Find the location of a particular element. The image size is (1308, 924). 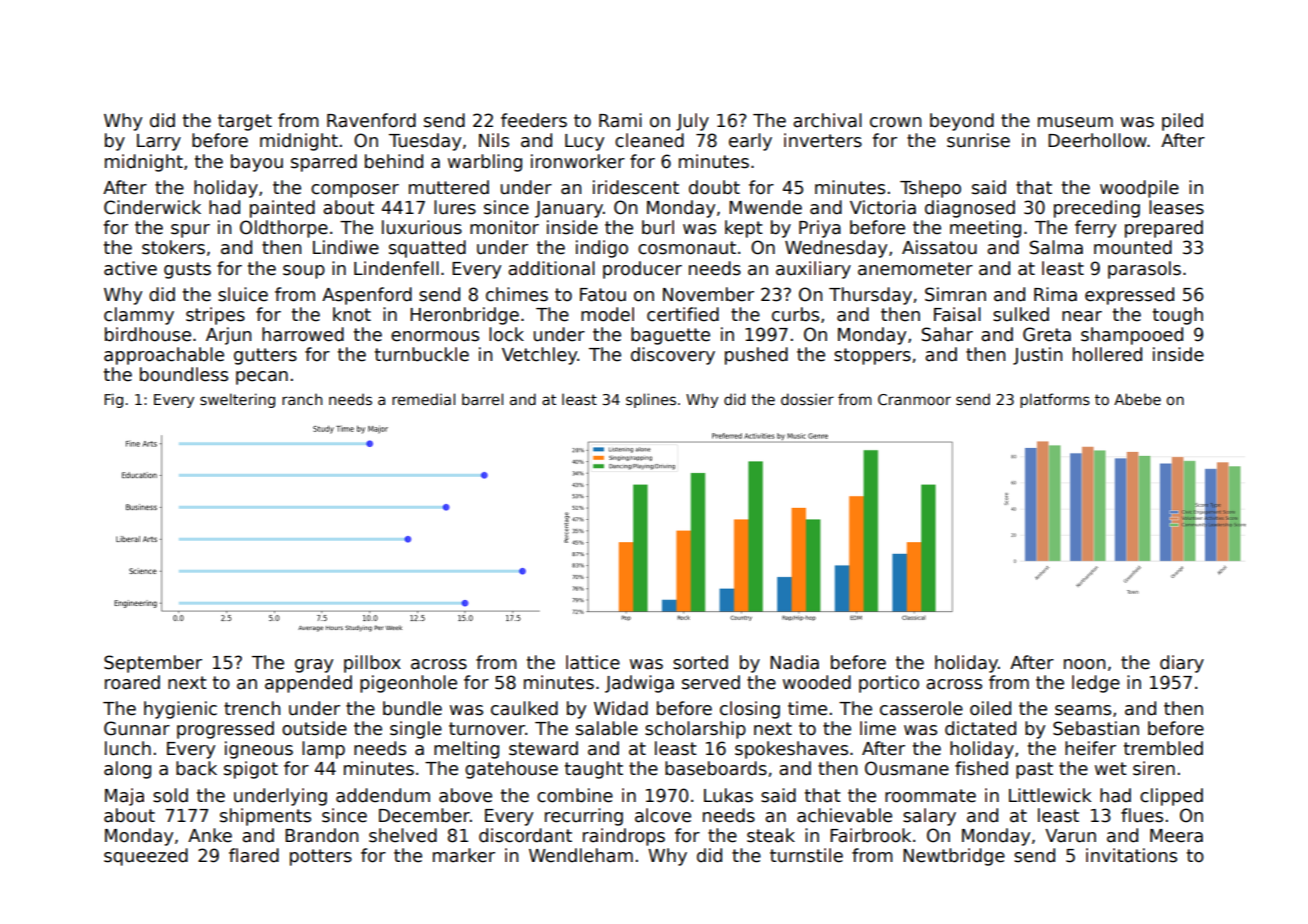

flared is located at coordinates (254, 855).
